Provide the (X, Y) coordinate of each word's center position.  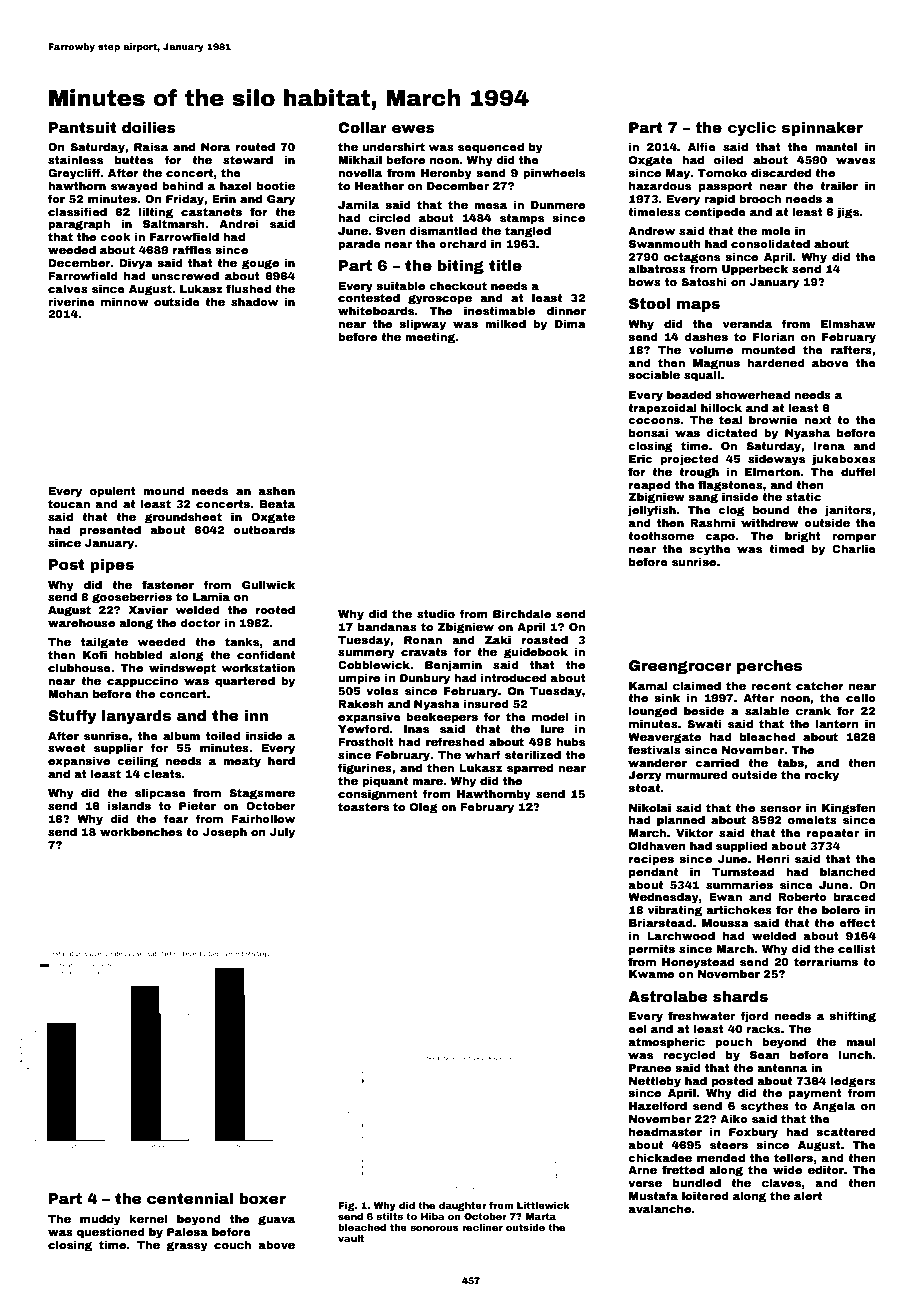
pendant (653, 873)
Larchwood (681, 935)
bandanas (387, 626)
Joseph (225, 833)
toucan (69, 504)
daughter (463, 1206)
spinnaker (822, 129)
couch (232, 1244)
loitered (705, 1195)
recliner (482, 1227)
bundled (697, 1182)
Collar (362, 127)
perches (769, 667)
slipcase (160, 794)
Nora (215, 147)
